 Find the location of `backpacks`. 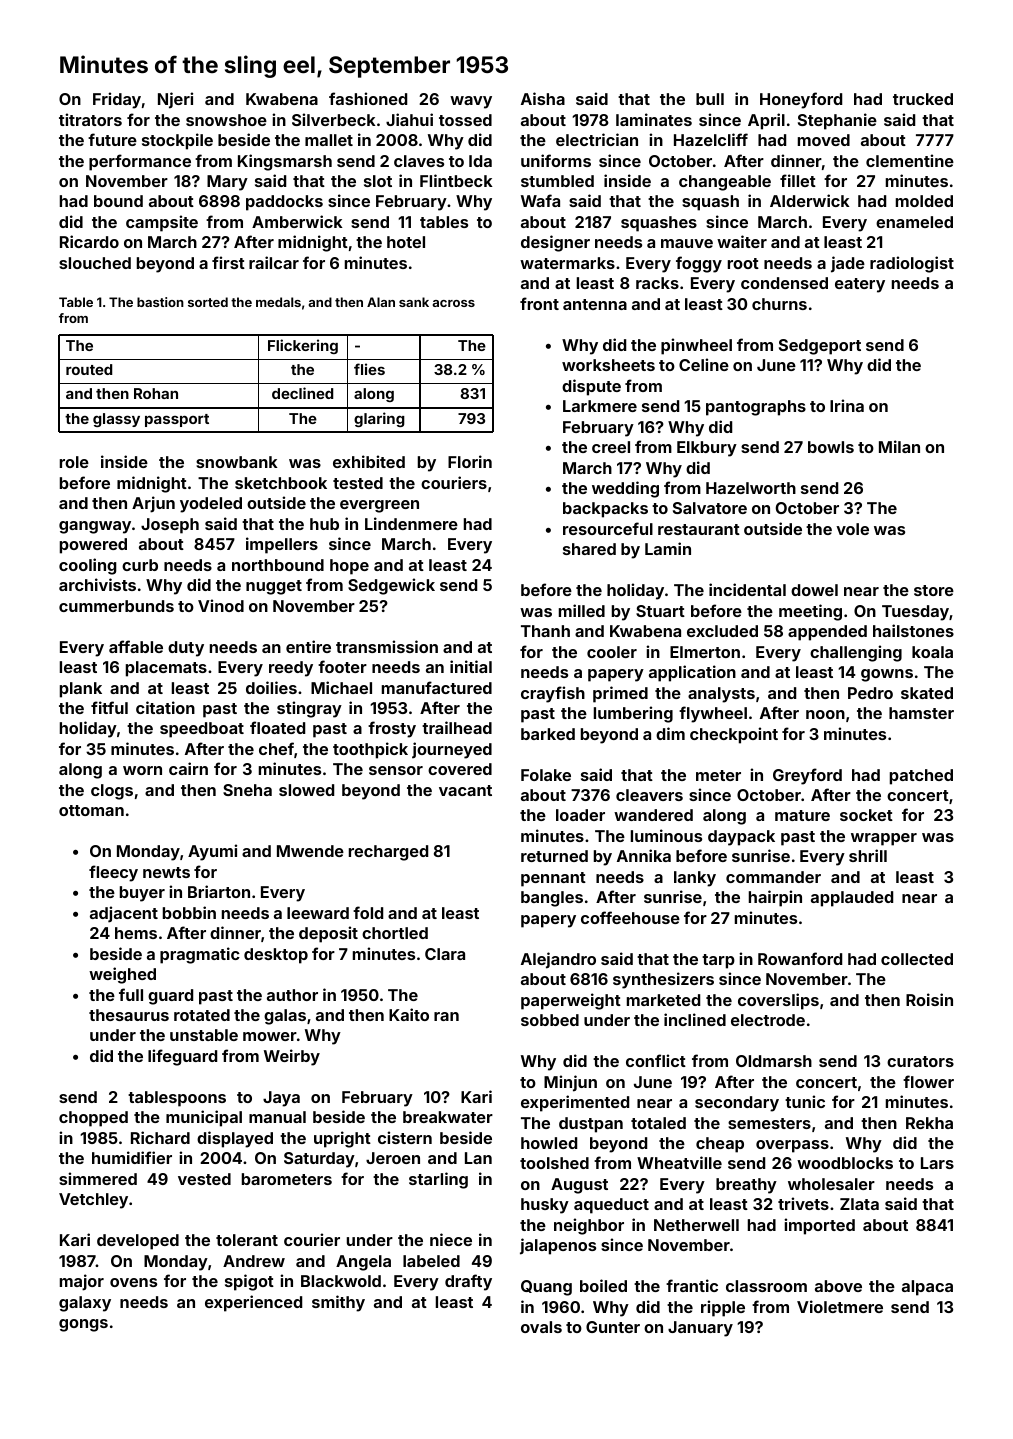

backpacks is located at coordinates (605, 510).
